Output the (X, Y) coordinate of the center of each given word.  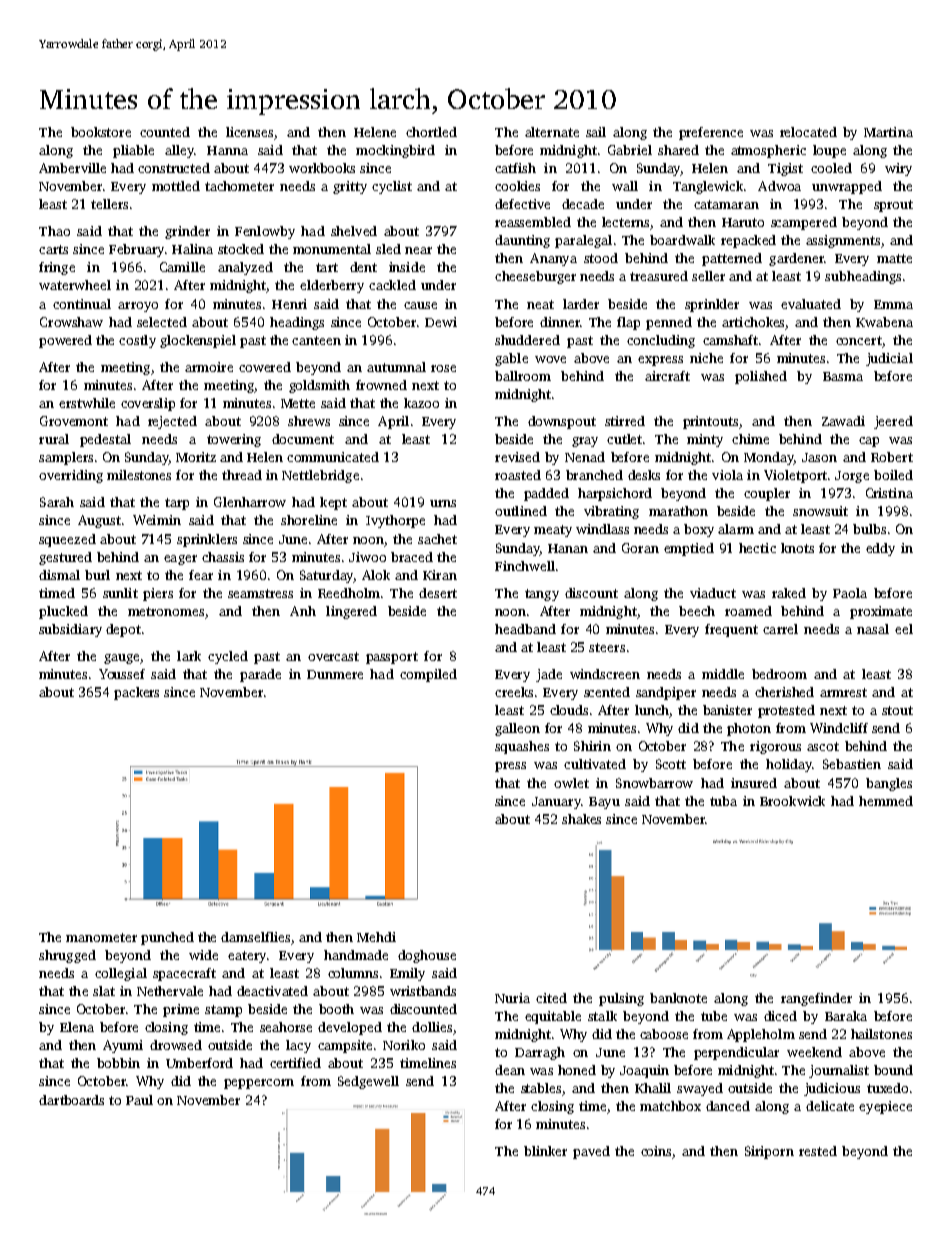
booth (336, 1009)
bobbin (118, 1063)
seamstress (260, 593)
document (303, 439)
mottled (176, 186)
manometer (101, 937)
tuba (723, 801)
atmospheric (768, 151)
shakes (581, 819)
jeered (893, 422)
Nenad (585, 457)
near (418, 250)
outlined (521, 511)
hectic (757, 548)
